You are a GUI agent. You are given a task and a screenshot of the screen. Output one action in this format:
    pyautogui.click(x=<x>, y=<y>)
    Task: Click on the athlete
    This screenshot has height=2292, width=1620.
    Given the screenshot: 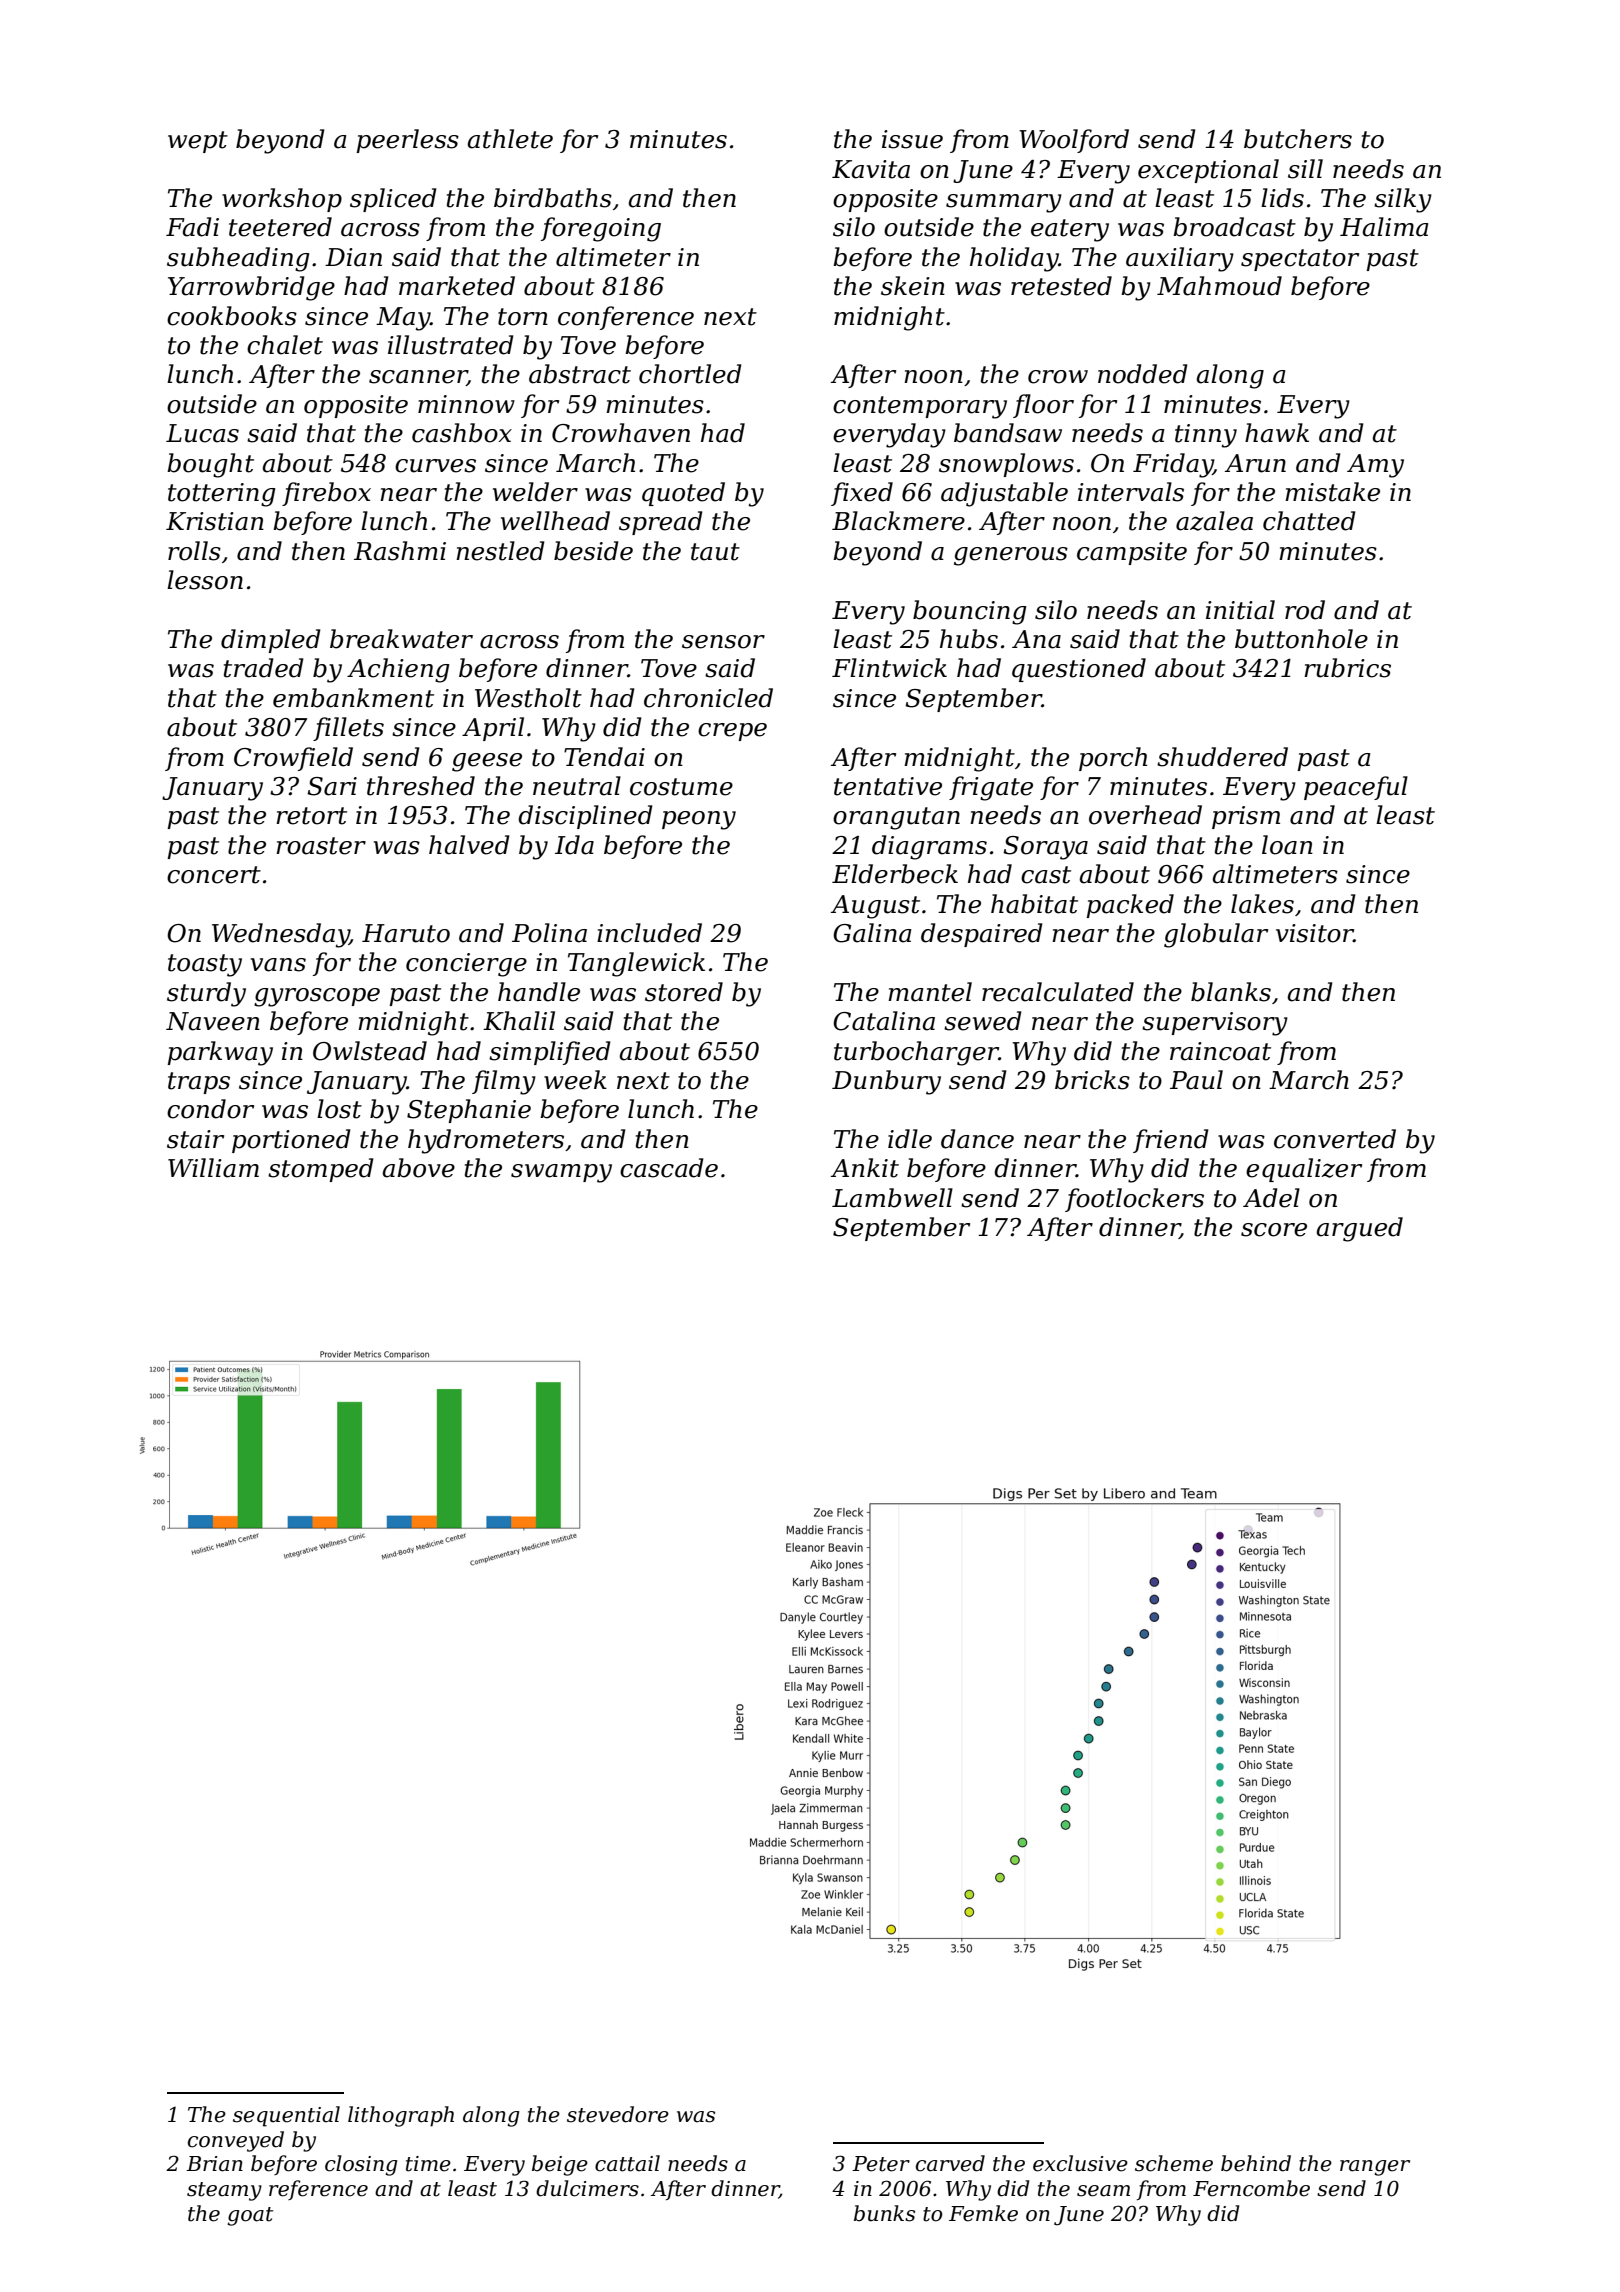 What is the action you would take?
    pyautogui.click(x=510, y=139)
